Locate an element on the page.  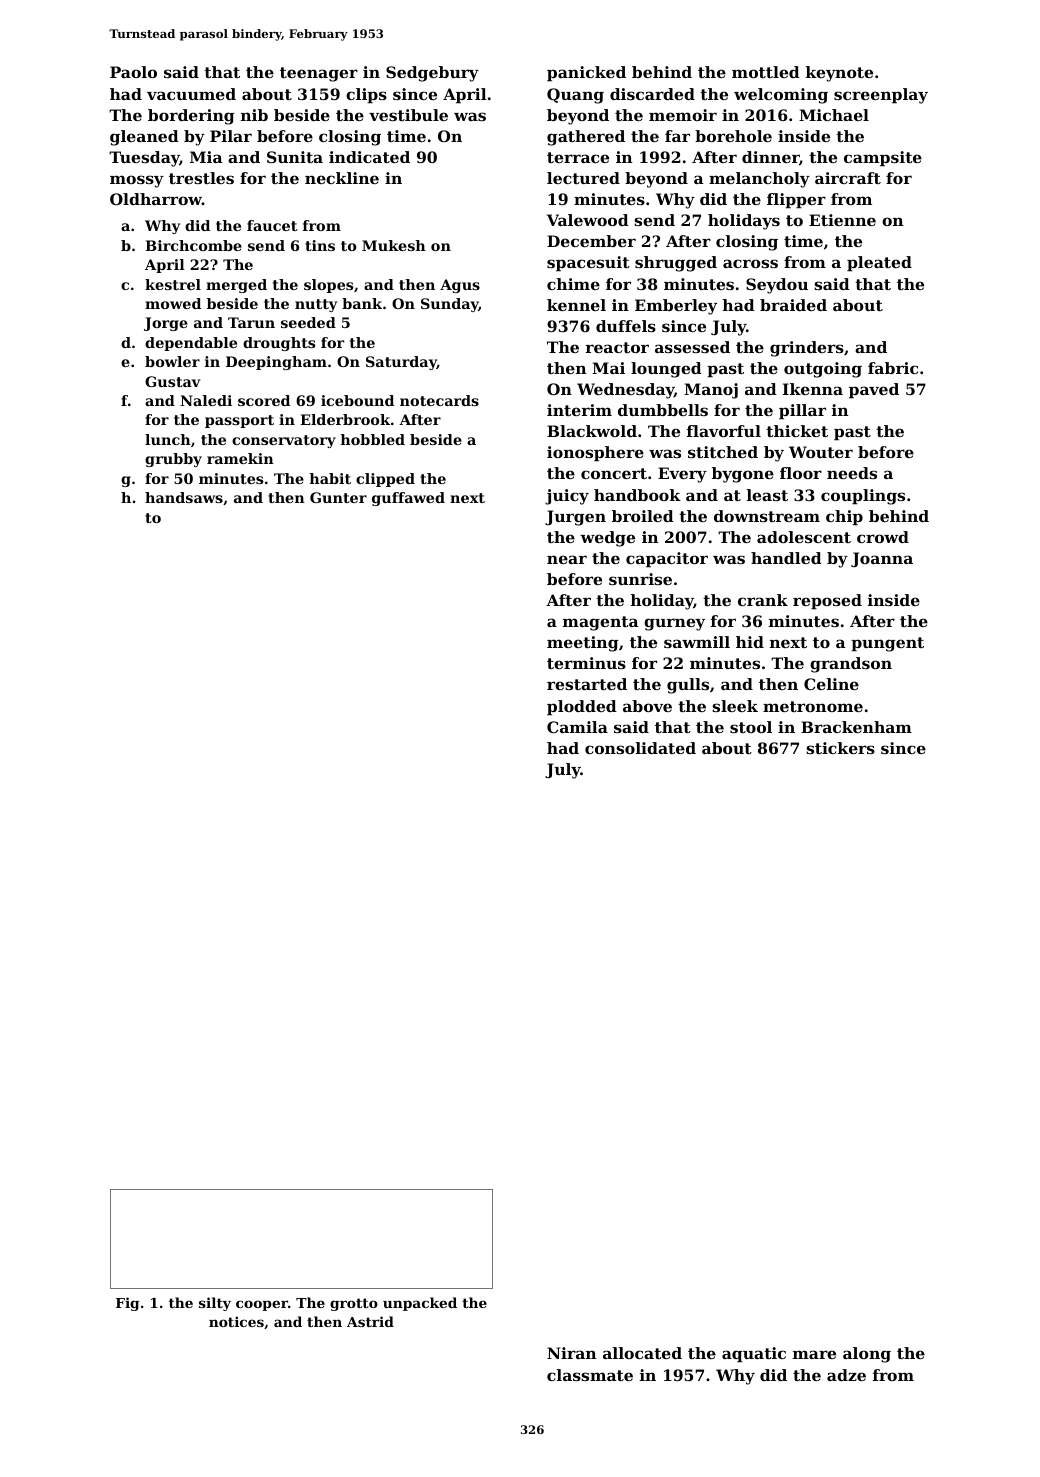
classmate is located at coordinates (590, 1375).
